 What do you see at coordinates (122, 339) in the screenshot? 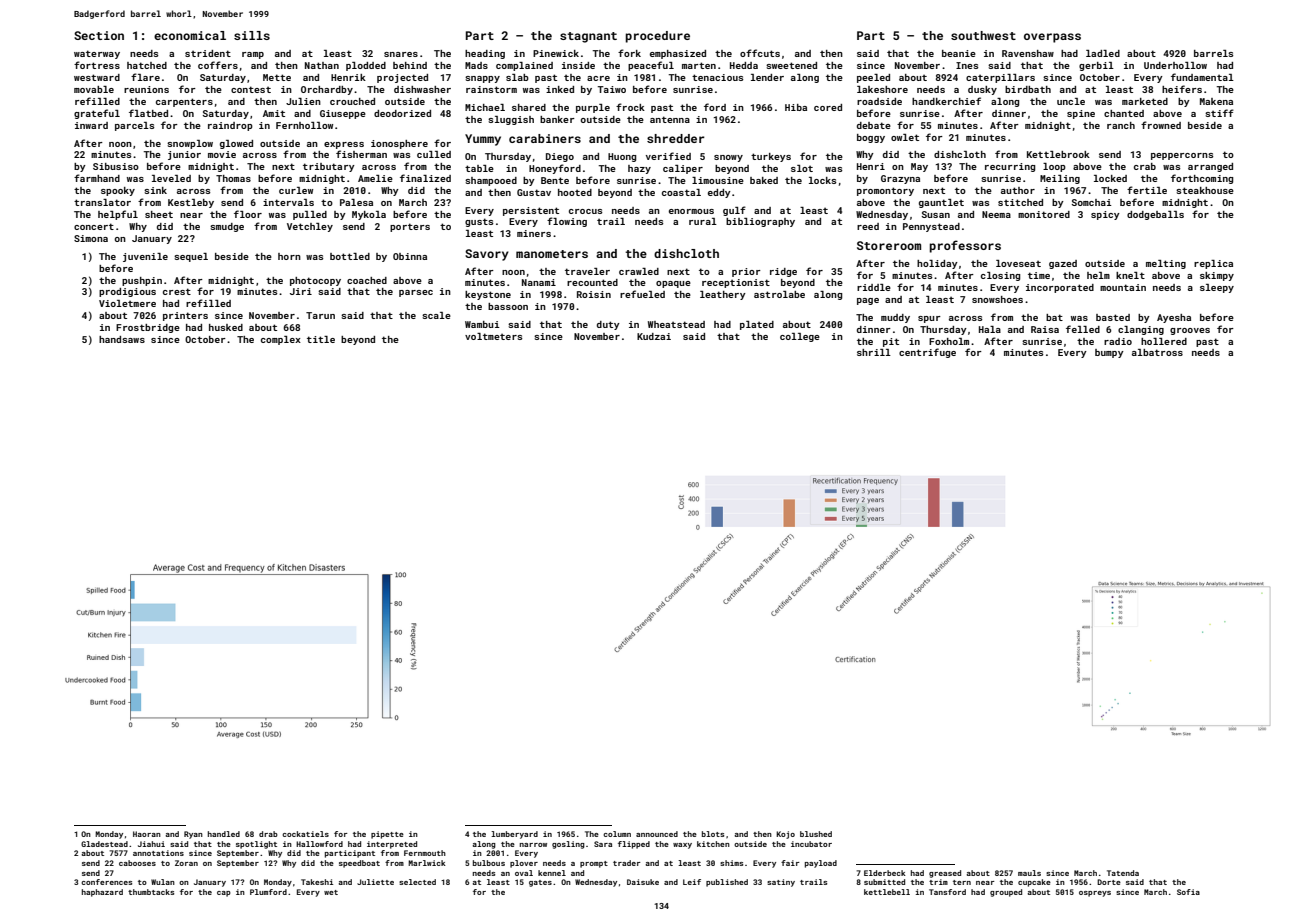
I see `handsaws` at bounding box center [122, 339].
